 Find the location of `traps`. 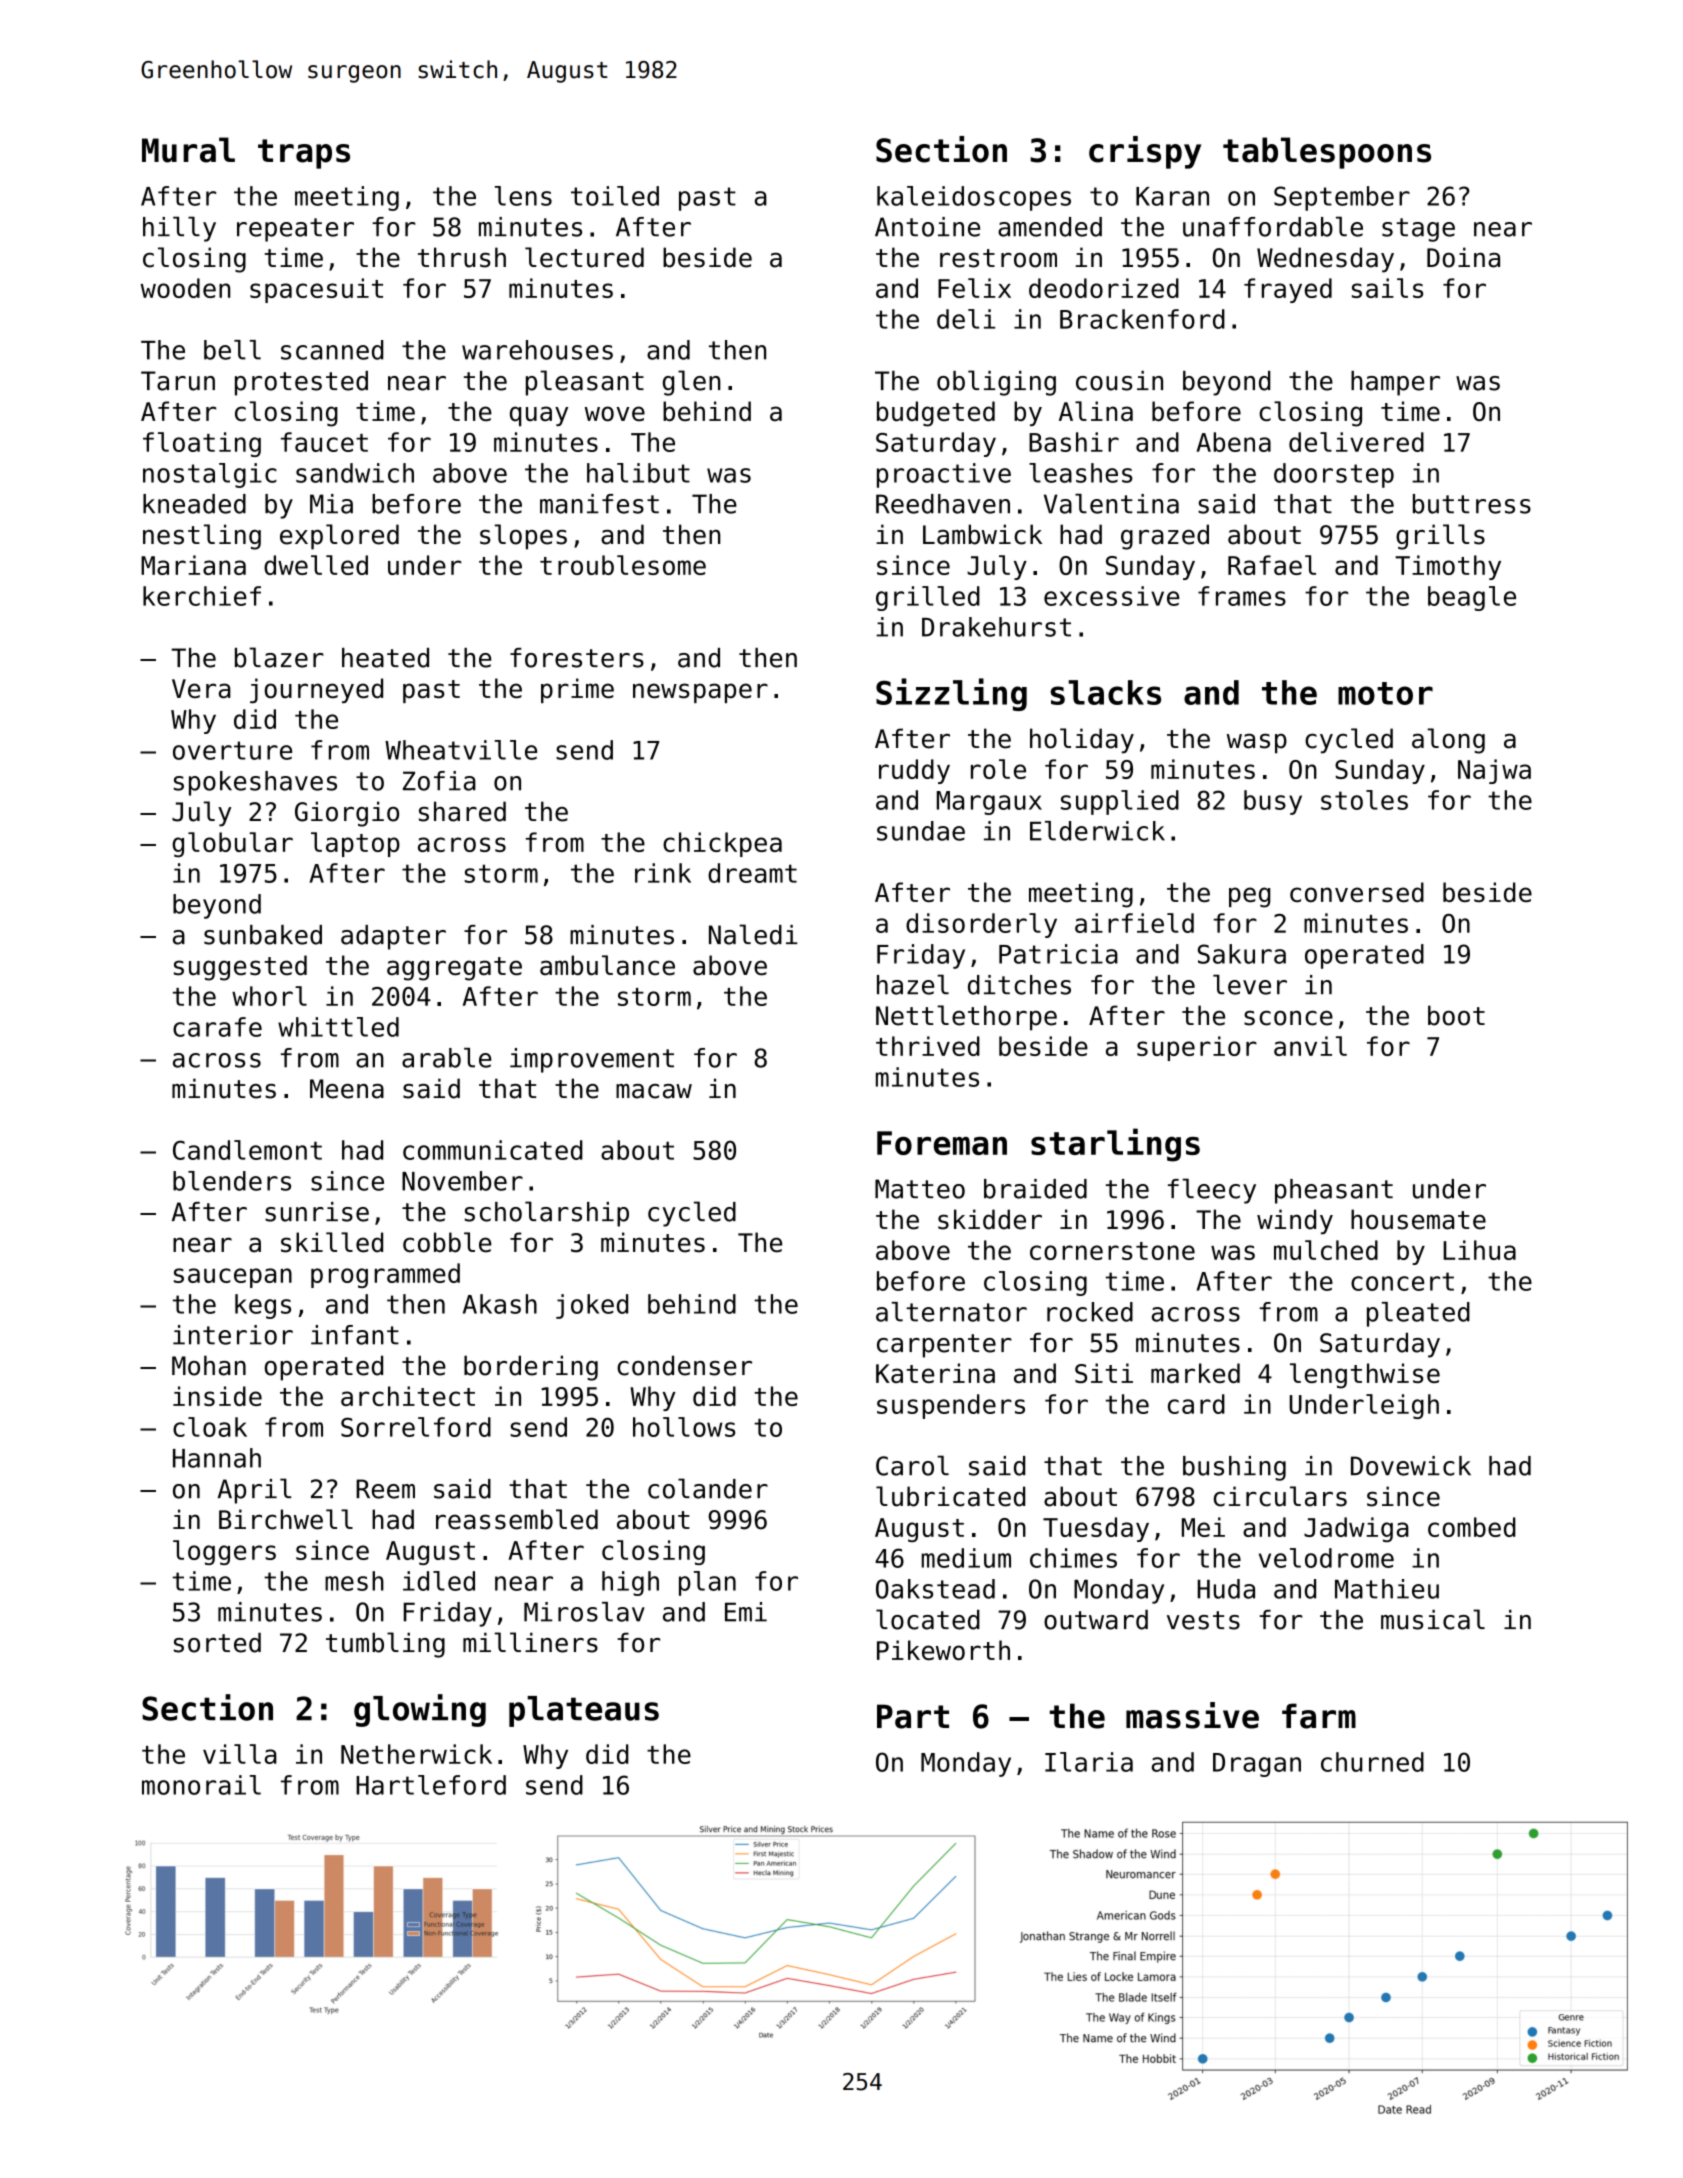

traps is located at coordinates (304, 154).
